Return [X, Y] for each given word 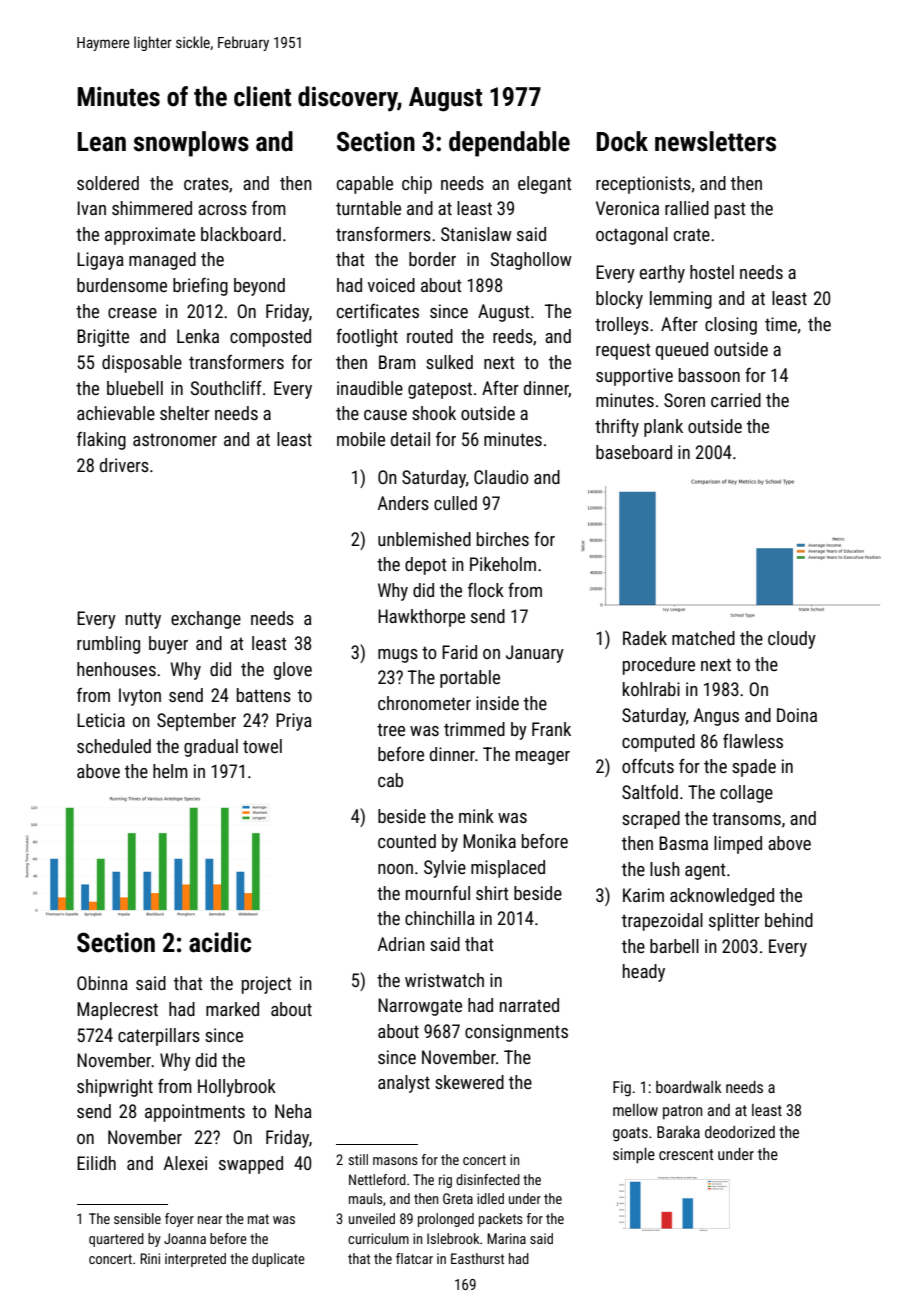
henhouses [116, 669]
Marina [506, 1238]
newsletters [715, 141]
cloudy [792, 640]
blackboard [241, 234]
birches [503, 539]
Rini [150, 1258]
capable [365, 185]
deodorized [740, 1132]
